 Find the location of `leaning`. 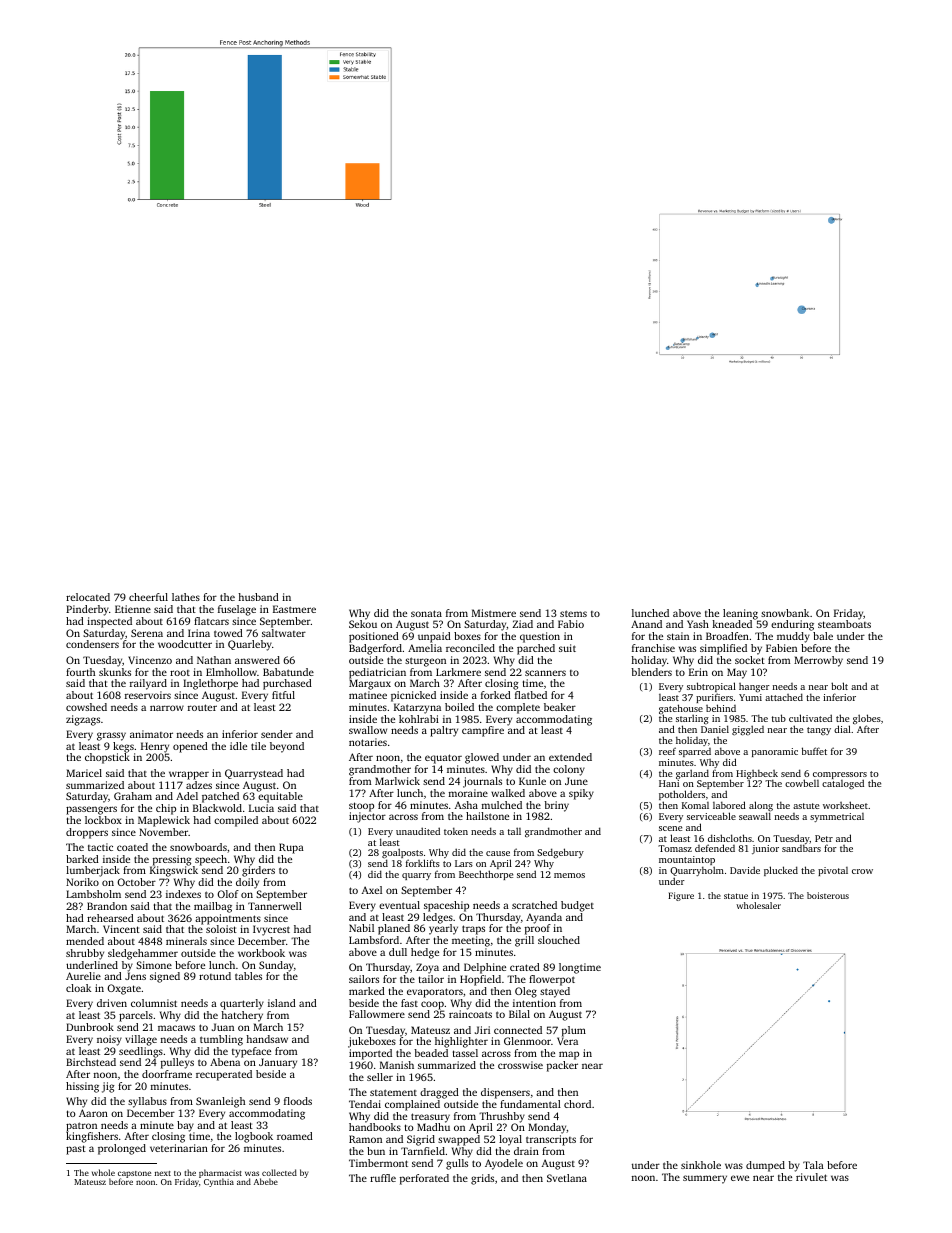

leaning is located at coordinates (740, 614).
